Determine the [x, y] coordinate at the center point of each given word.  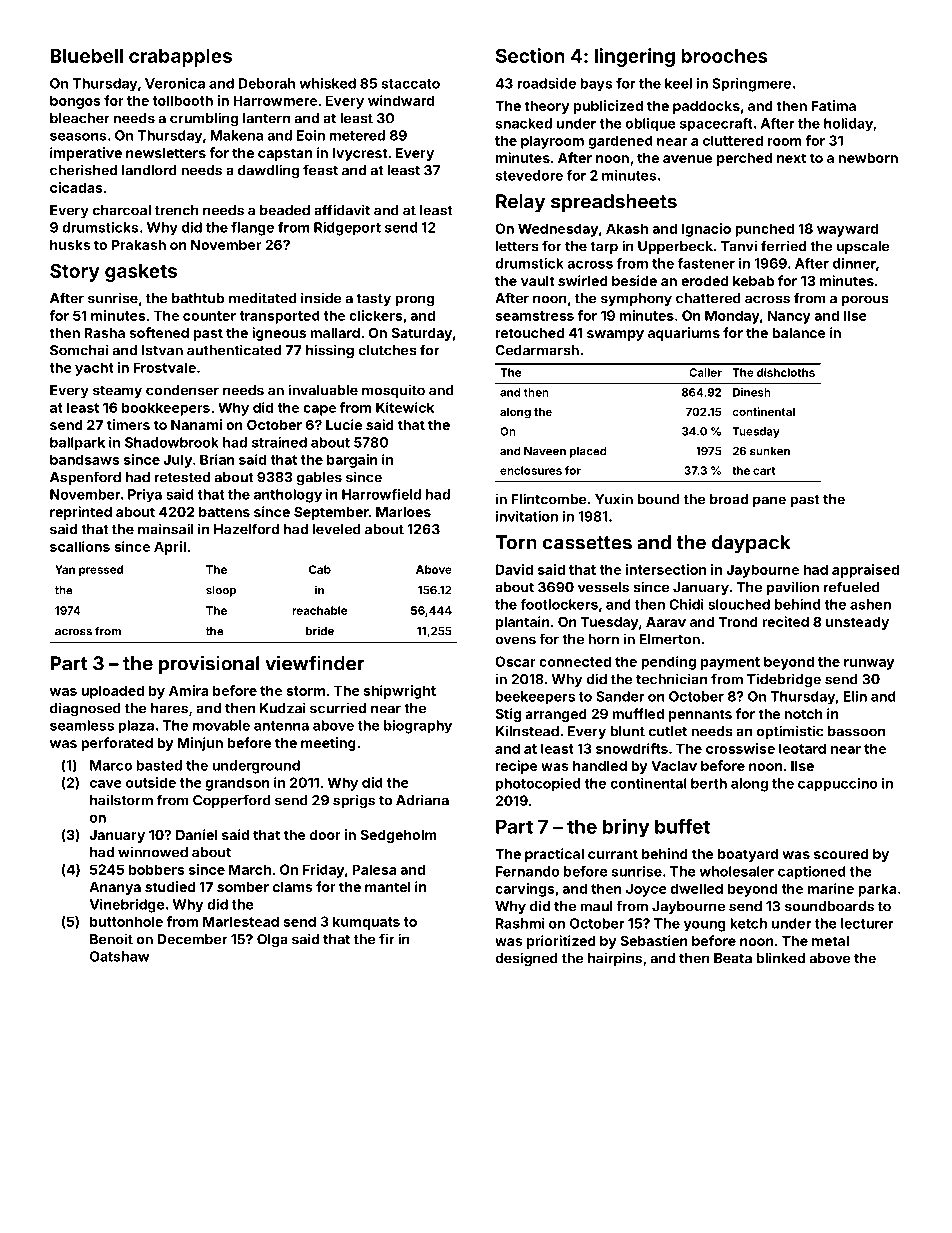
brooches [724, 56]
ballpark [77, 444]
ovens [515, 640]
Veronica [175, 83]
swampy [615, 335]
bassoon [856, 731]
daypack [751, 544]
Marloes [403, 512]
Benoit [111, 939]
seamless [82, 725]
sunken [770, 451]
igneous [279, 334]
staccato [410, 84]
